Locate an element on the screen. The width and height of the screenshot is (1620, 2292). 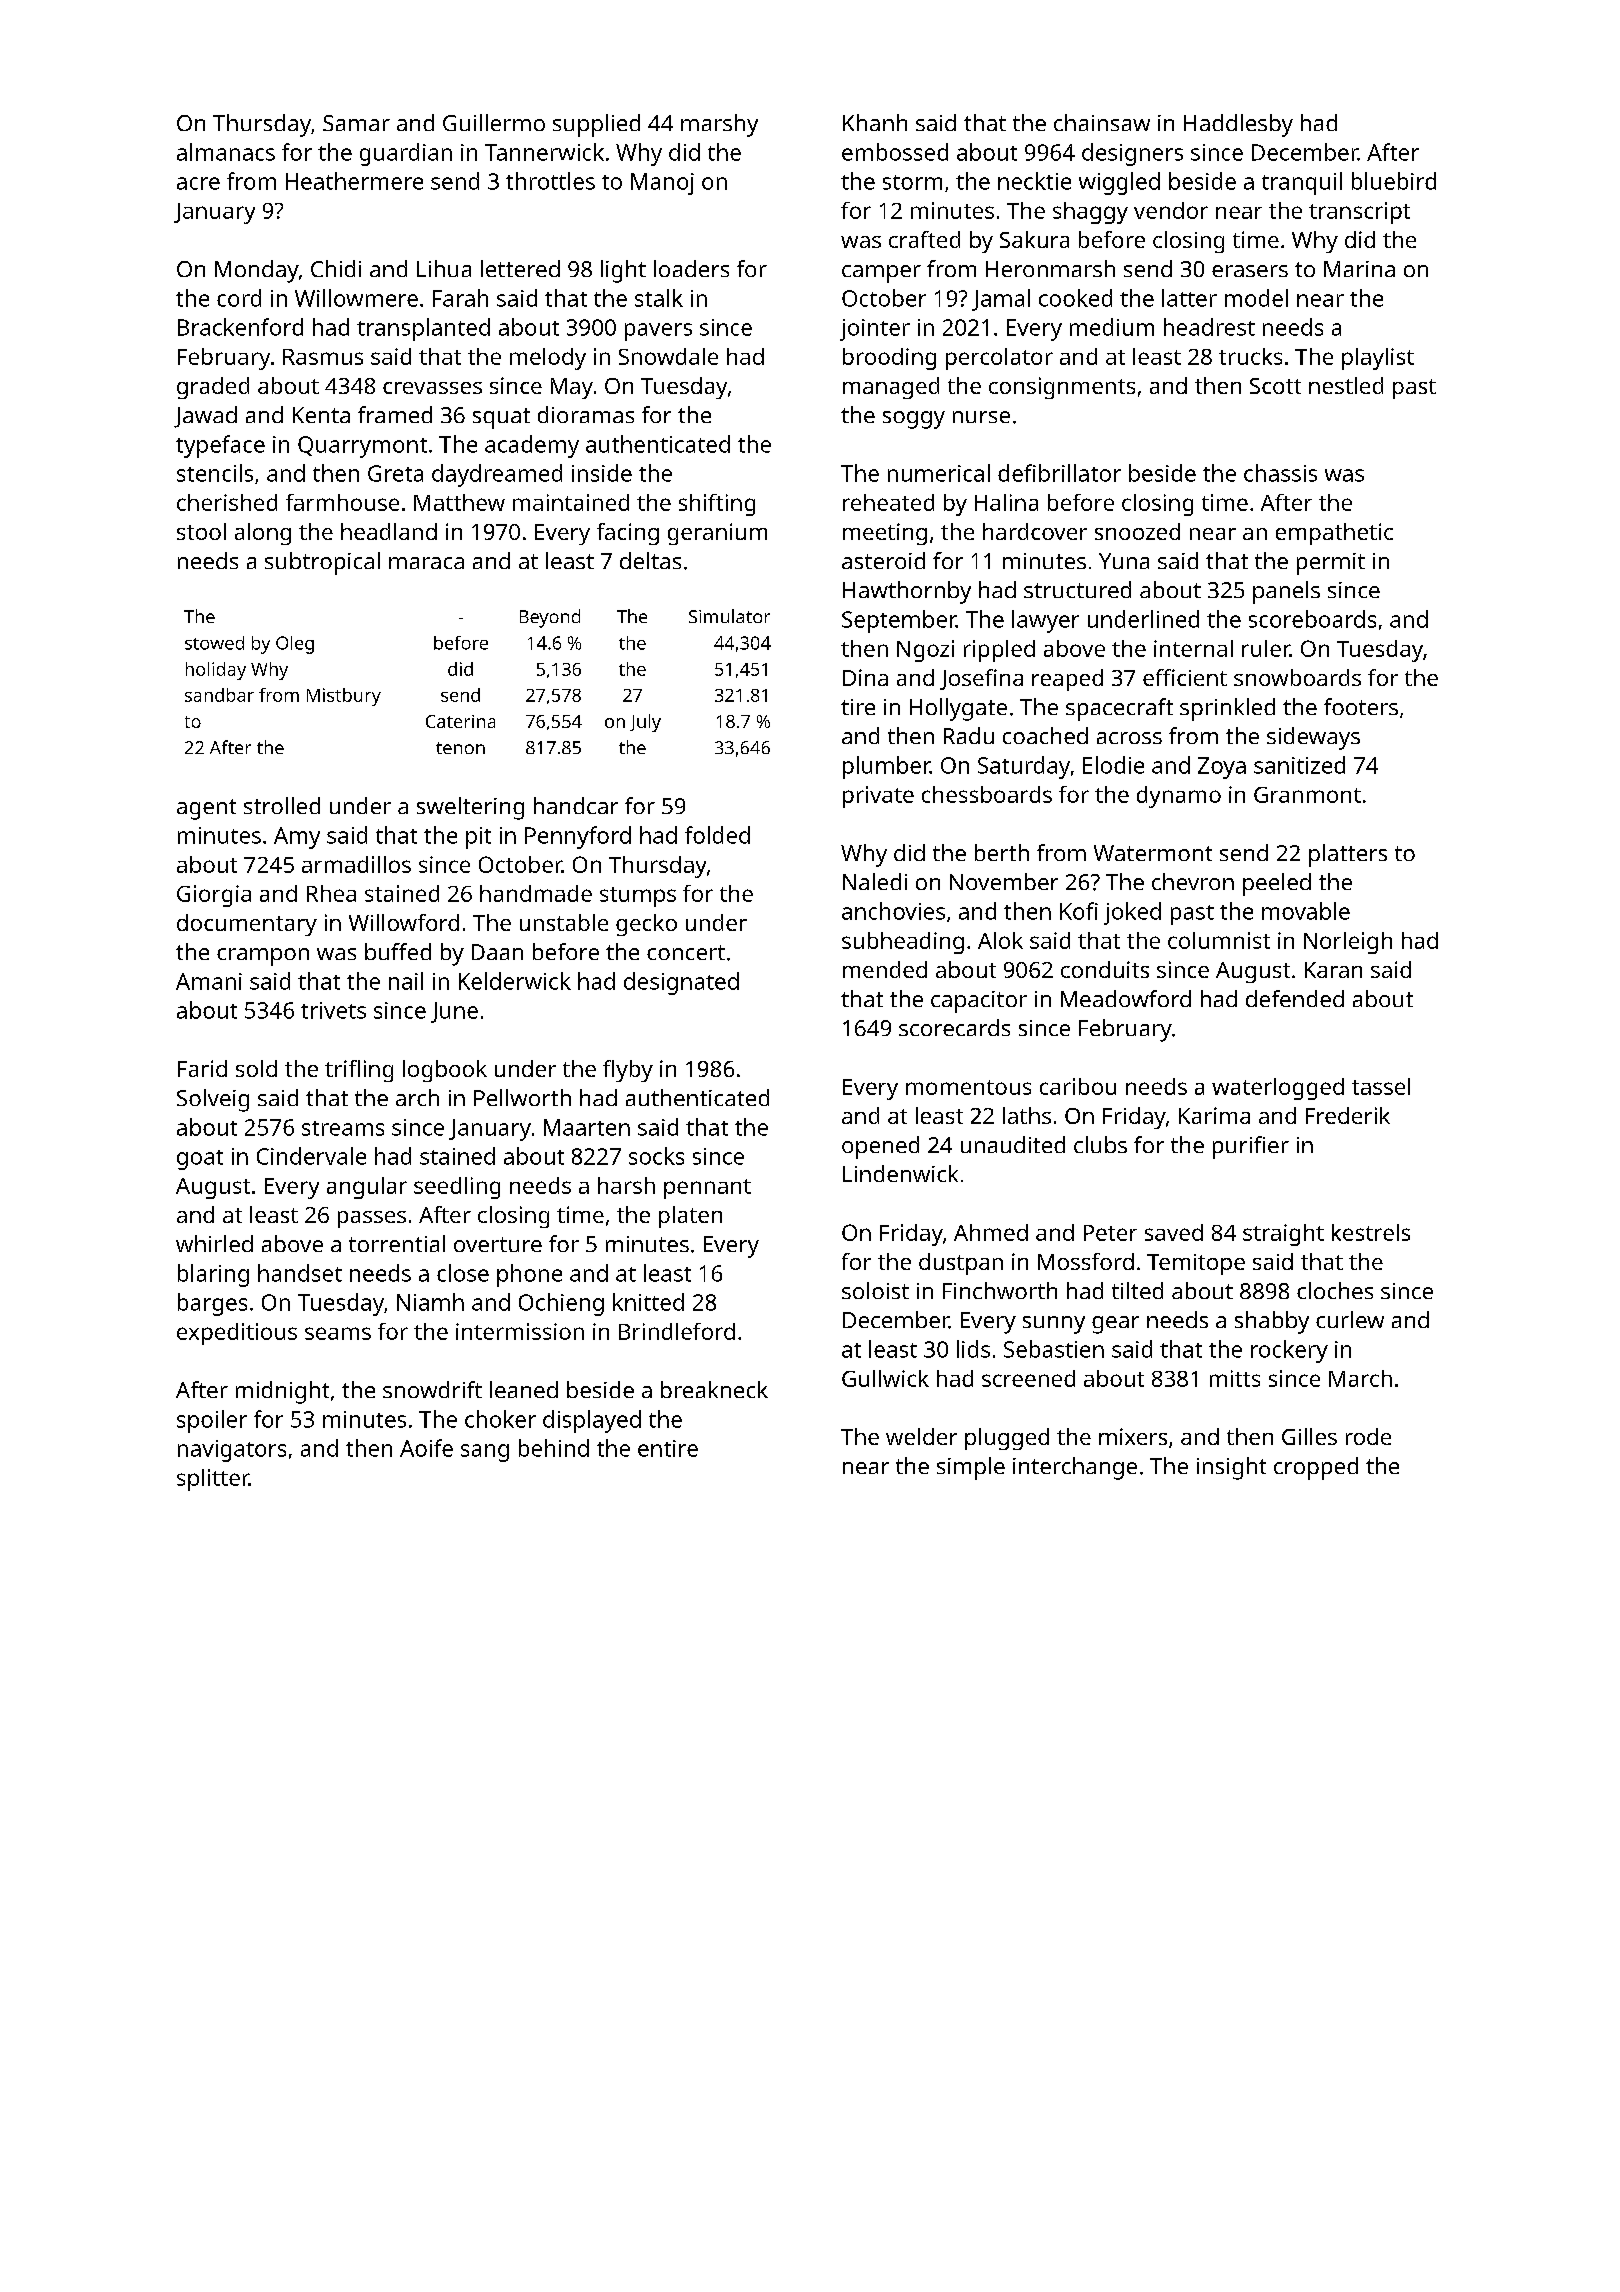
Yuna is located at coordinates (1124, 561).
